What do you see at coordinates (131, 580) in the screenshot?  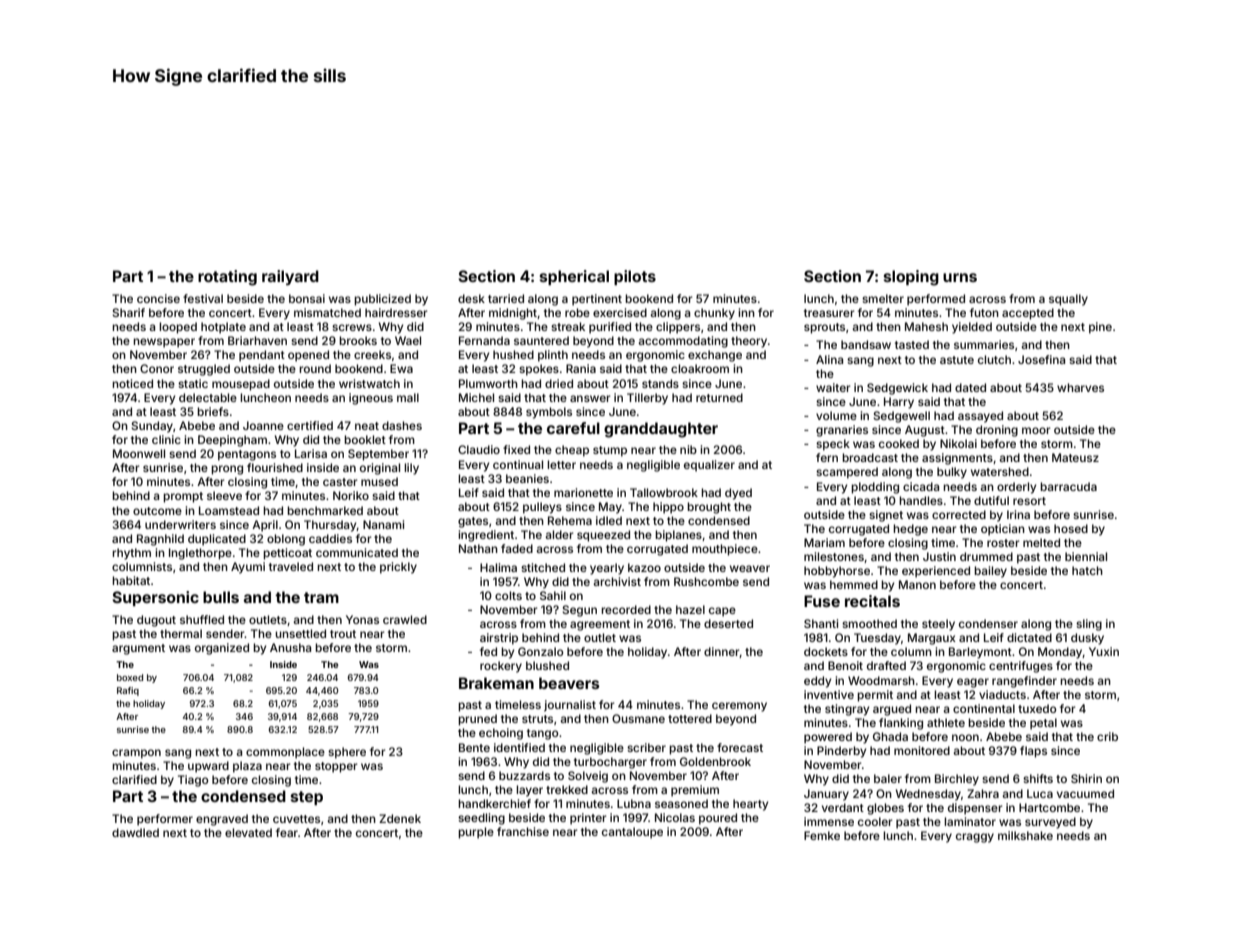 I see `habitat` at bounding box center [131, 580].
